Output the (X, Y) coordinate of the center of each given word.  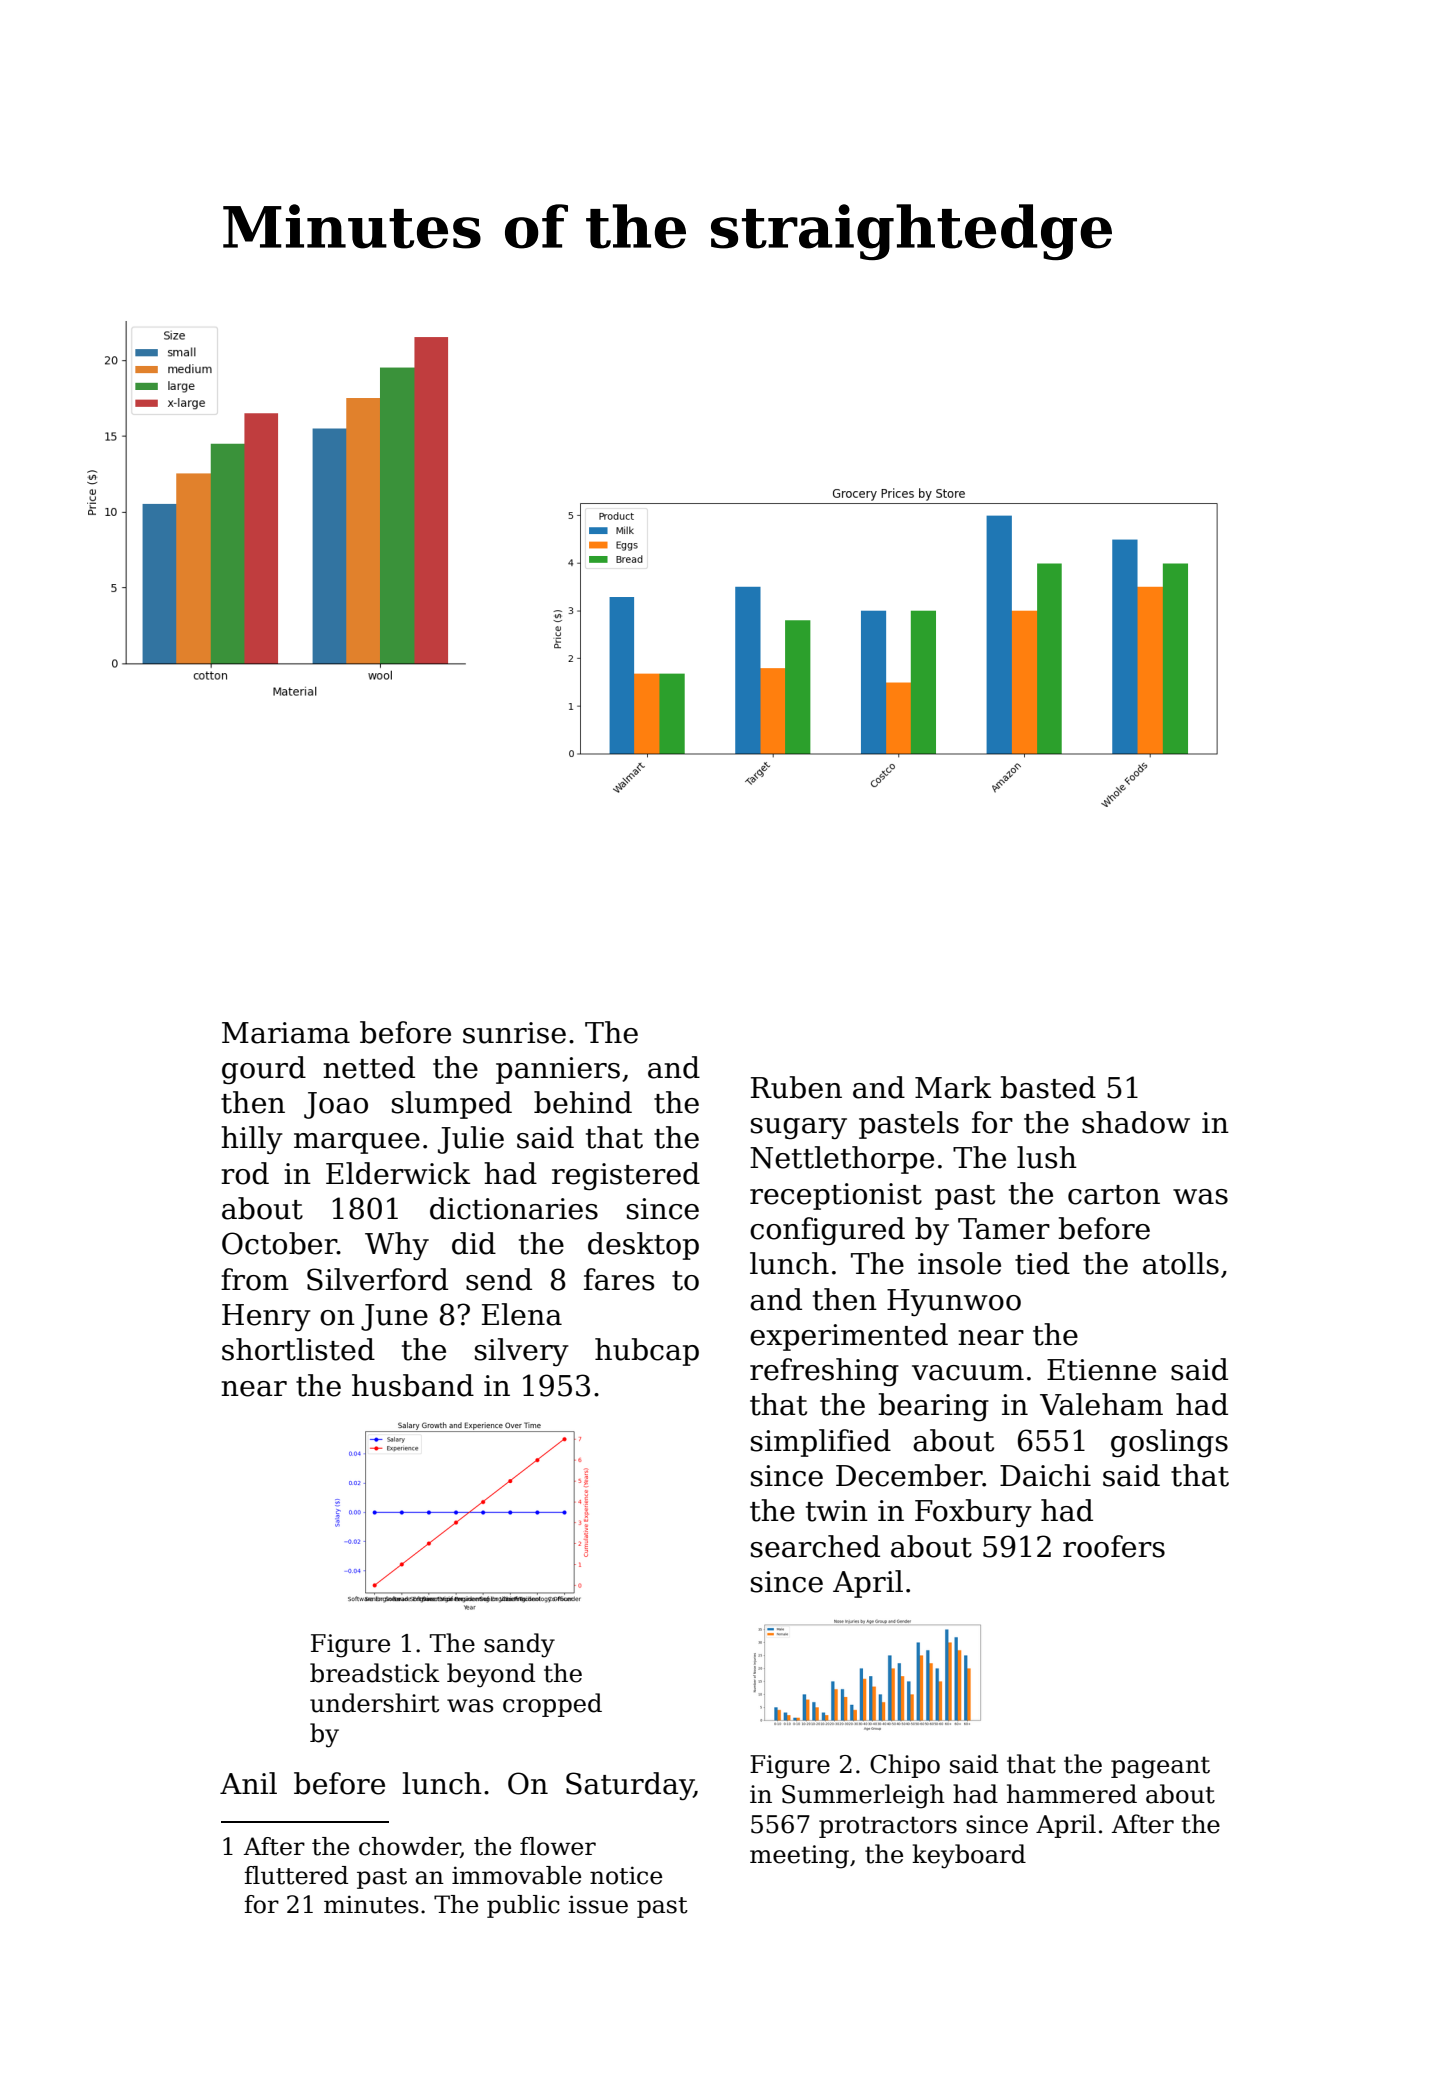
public (523, 1906)
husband (413, 1385)
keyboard (969, 1856)
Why (397, 1246)
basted (1048, 1087)
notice (626, 1875)
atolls (1181, 1263)
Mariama (286, 1033)
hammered (1072, 1794)
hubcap (647, 1352)
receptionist (836, 1196)
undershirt (374, 1703)
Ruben (796, 1087)
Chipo (905, 1766)
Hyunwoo (954, 1302)
